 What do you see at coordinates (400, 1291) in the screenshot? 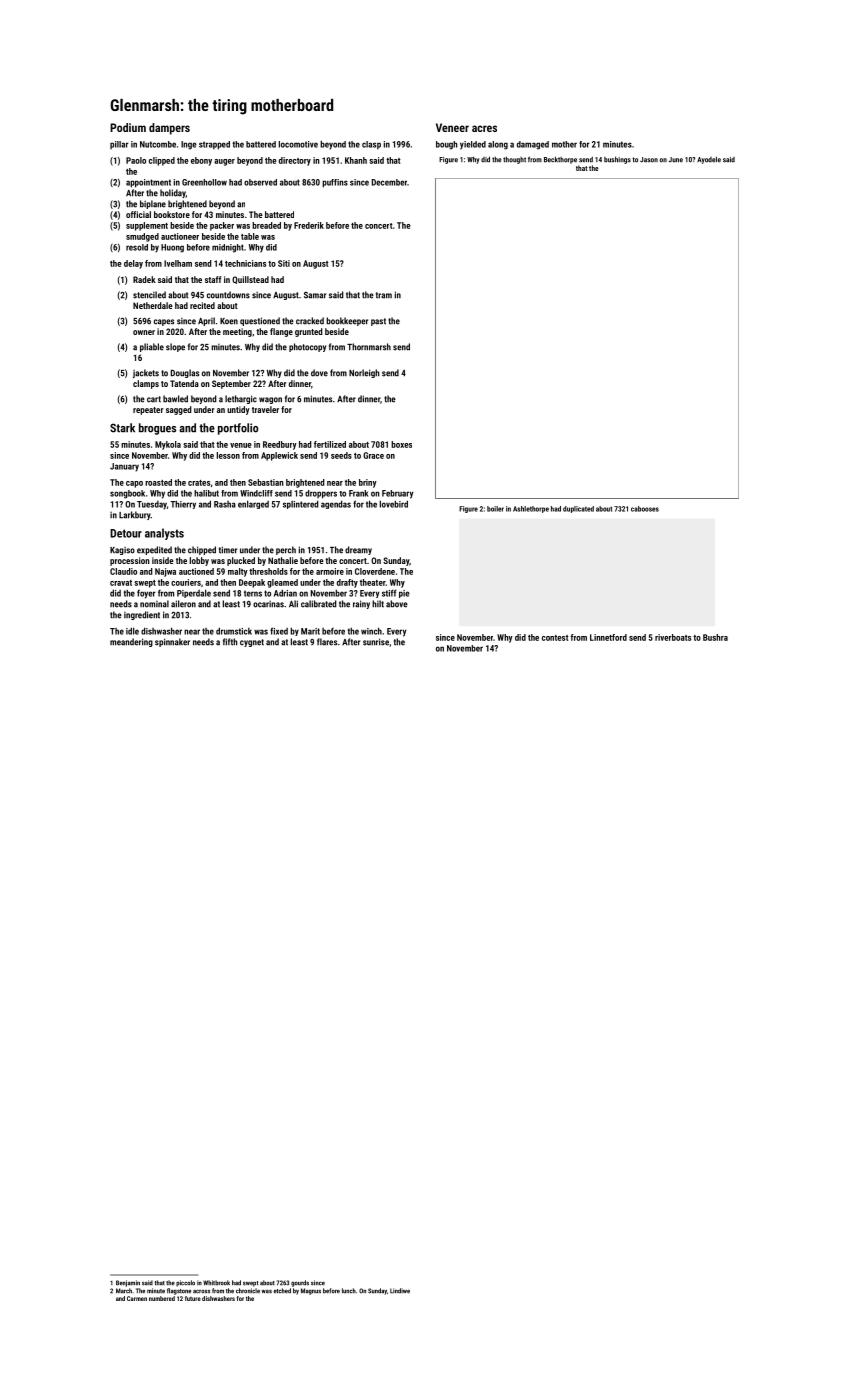
I see `Lindiwe` at bounding box center [400, 1291].
